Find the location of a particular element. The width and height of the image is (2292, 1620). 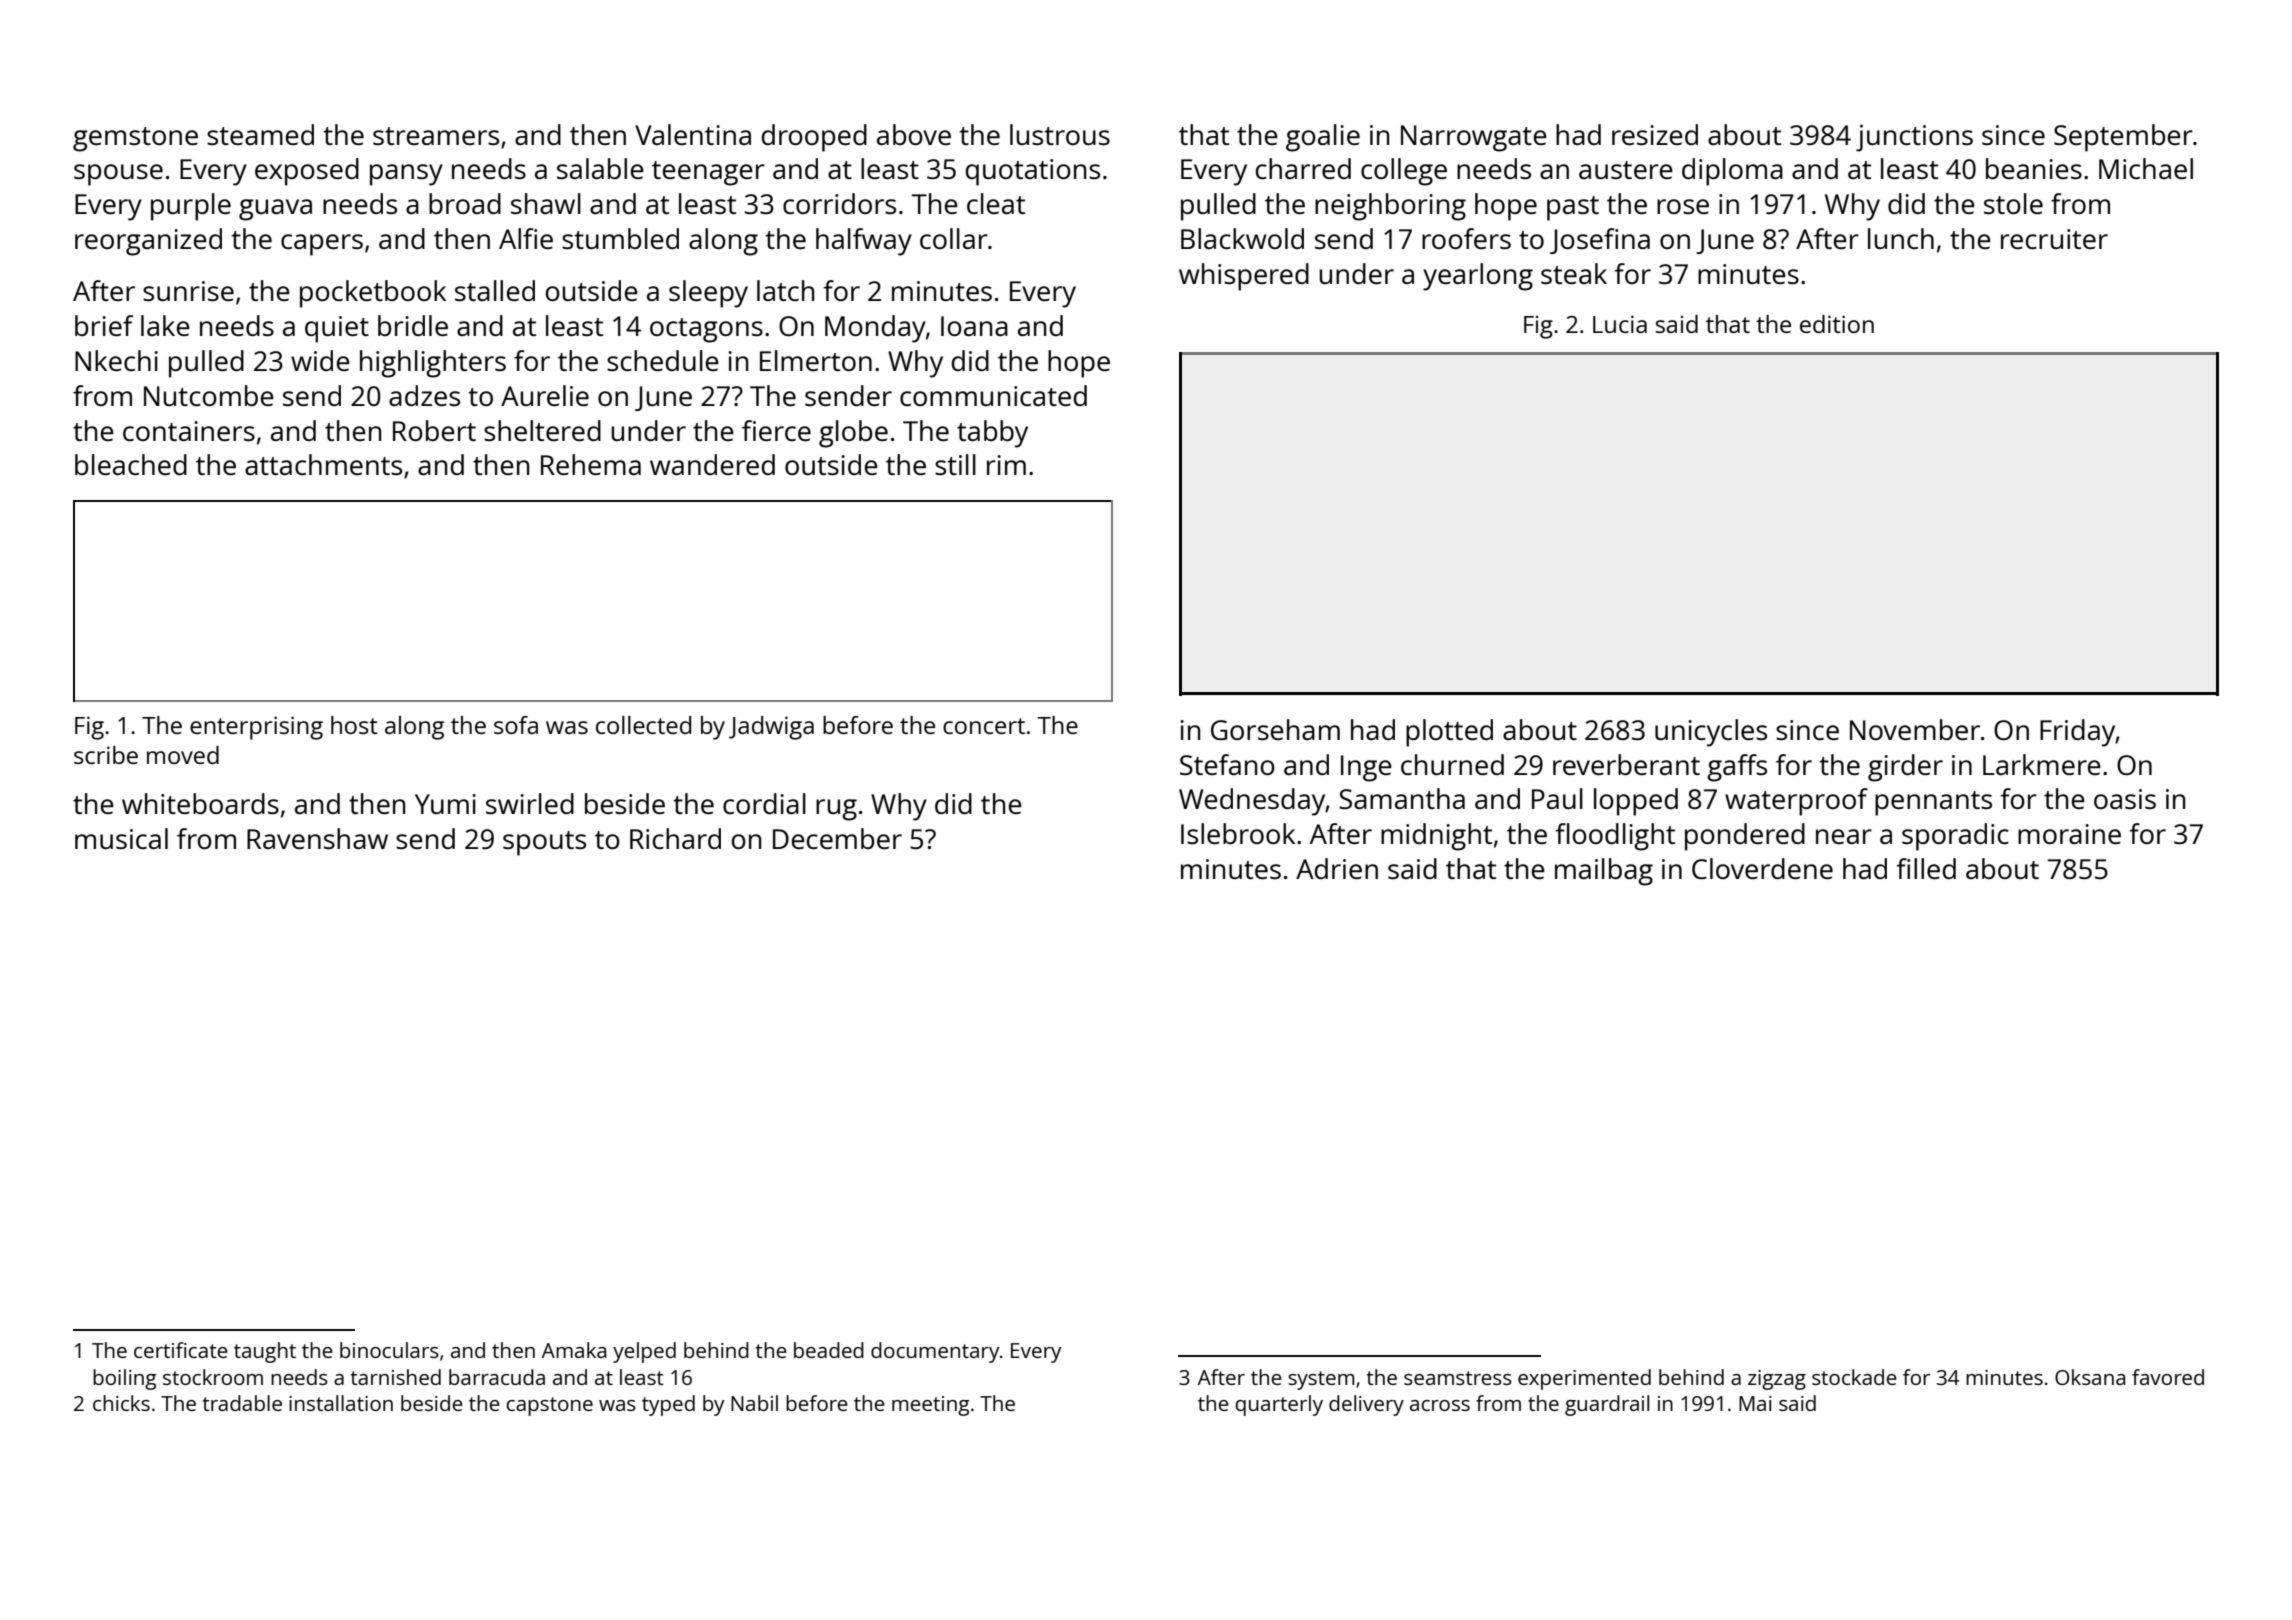

guardrail is located at coordinates (1607, 1405).
